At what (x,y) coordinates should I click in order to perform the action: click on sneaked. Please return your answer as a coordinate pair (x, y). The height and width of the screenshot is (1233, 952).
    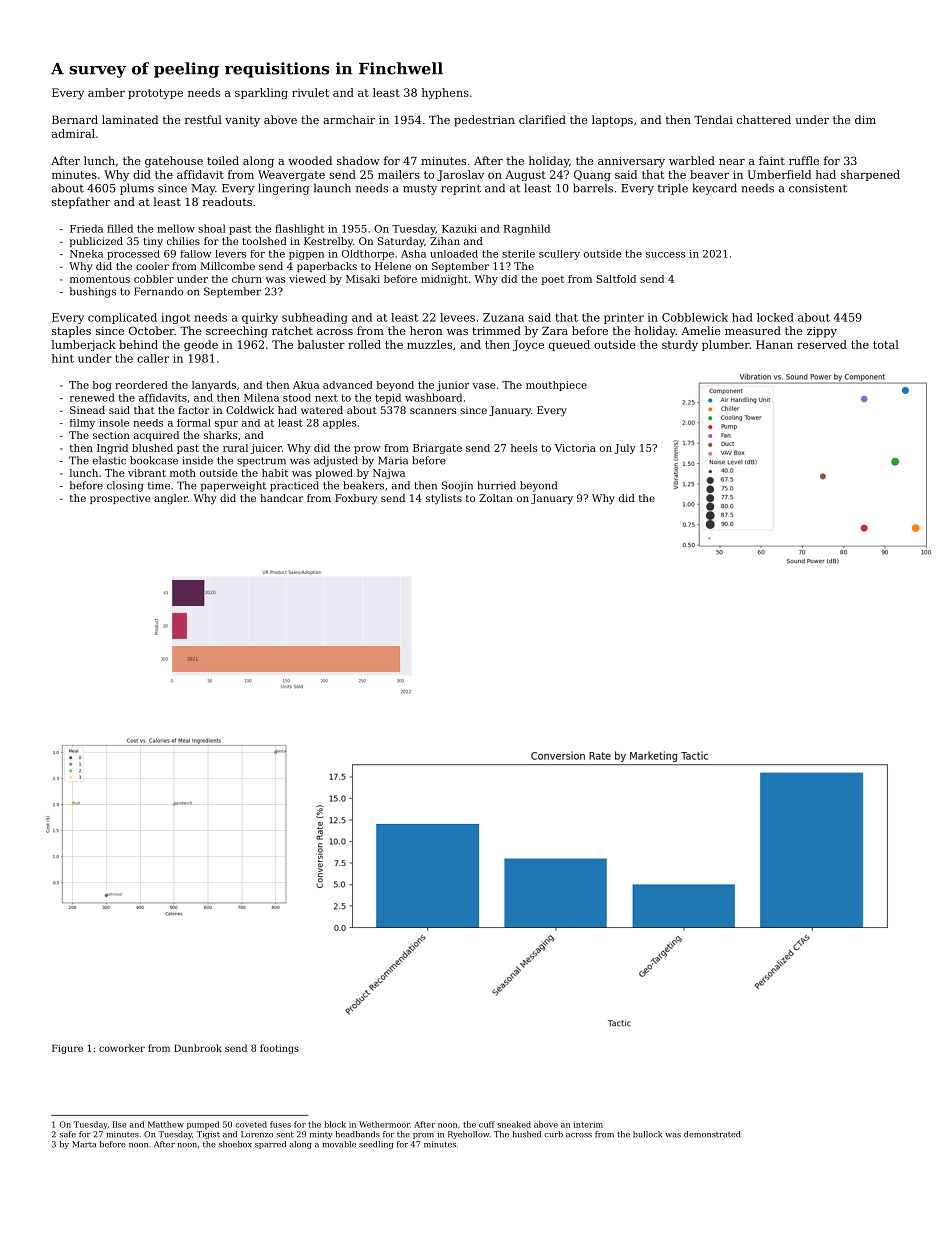
    Looking at the image, I should click on (514, 1124).
